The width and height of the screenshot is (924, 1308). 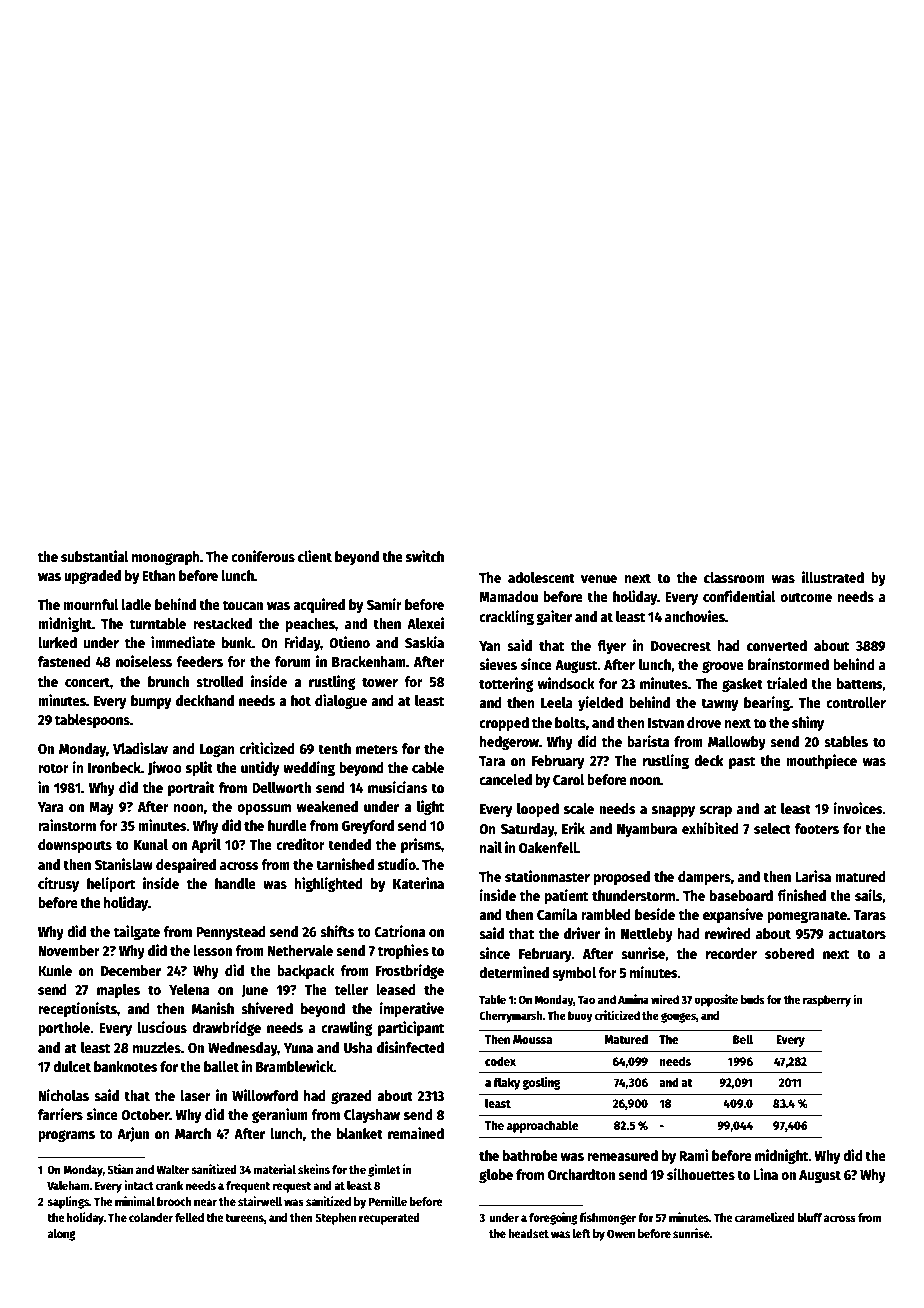 What do you see at coordinates (222, 623) in the screenshot?
I see `restacked` at bounding box center [222, 623].
